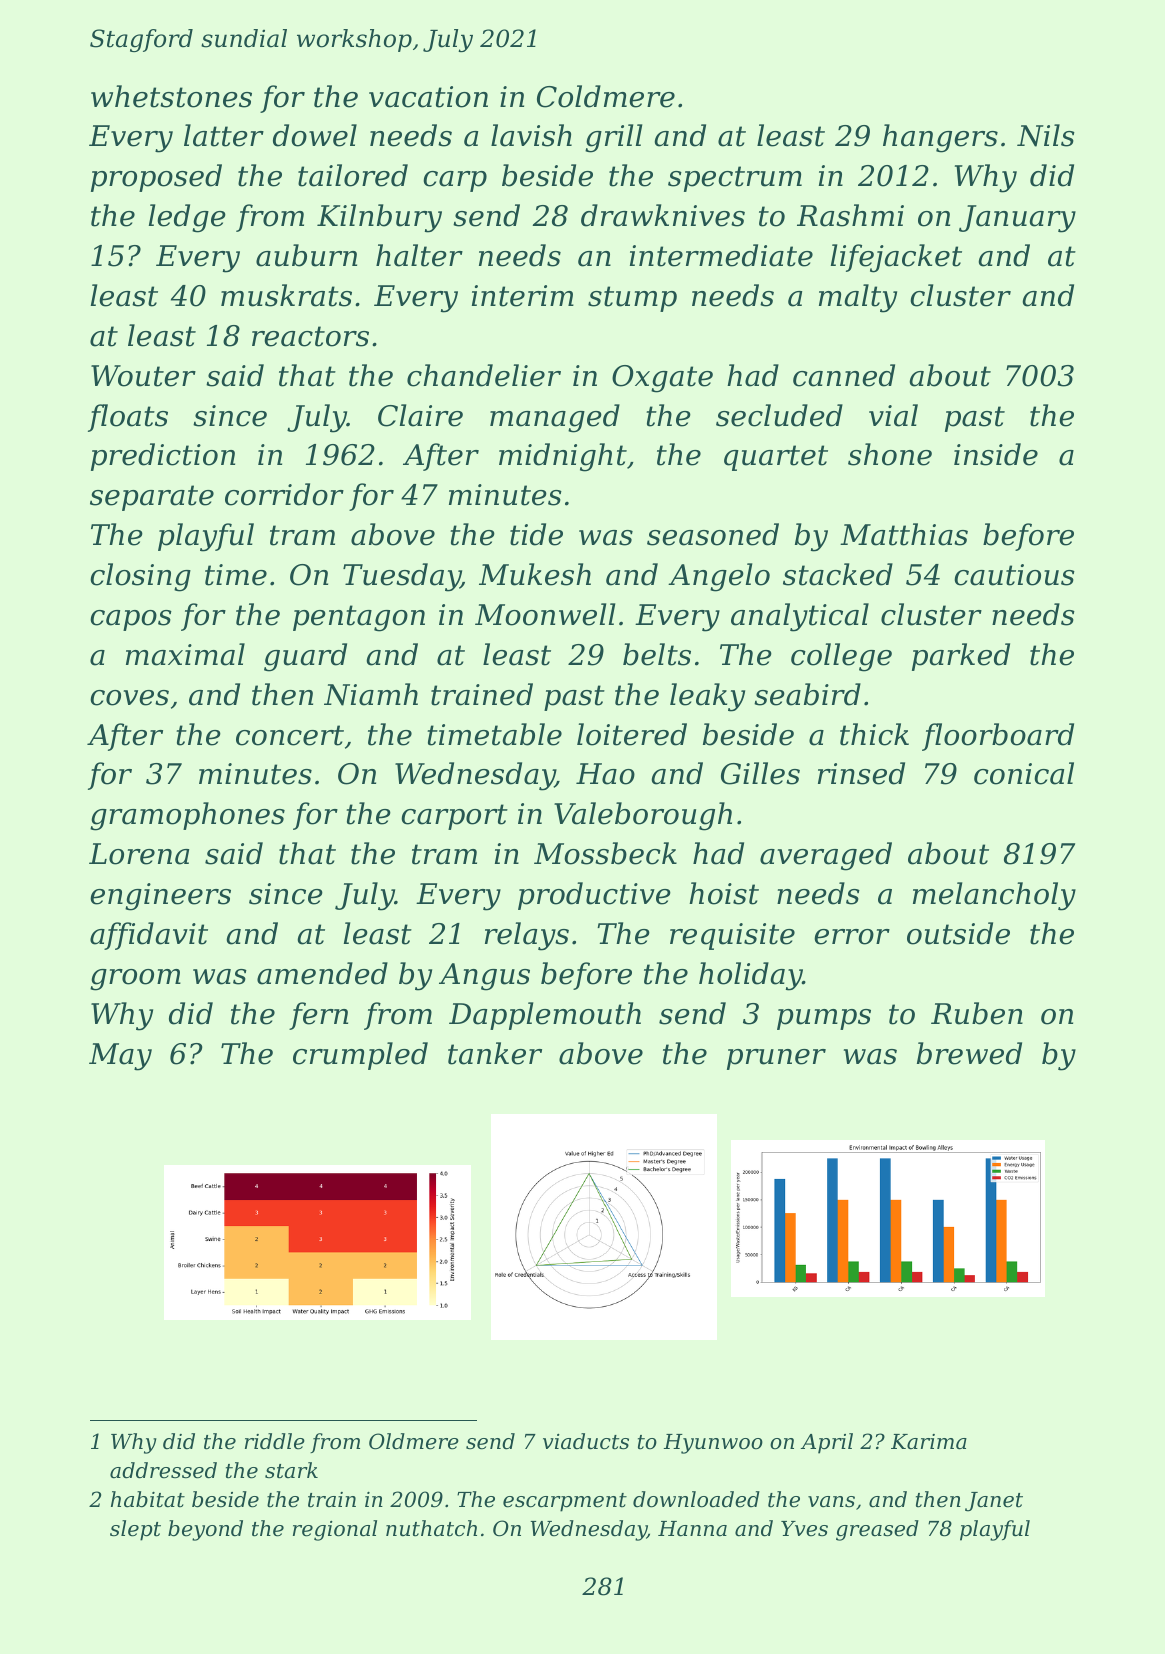  What do you see at coordinates (977, 1013) in the page?
I see `Ruben` at bounding box center [977, 1013].
